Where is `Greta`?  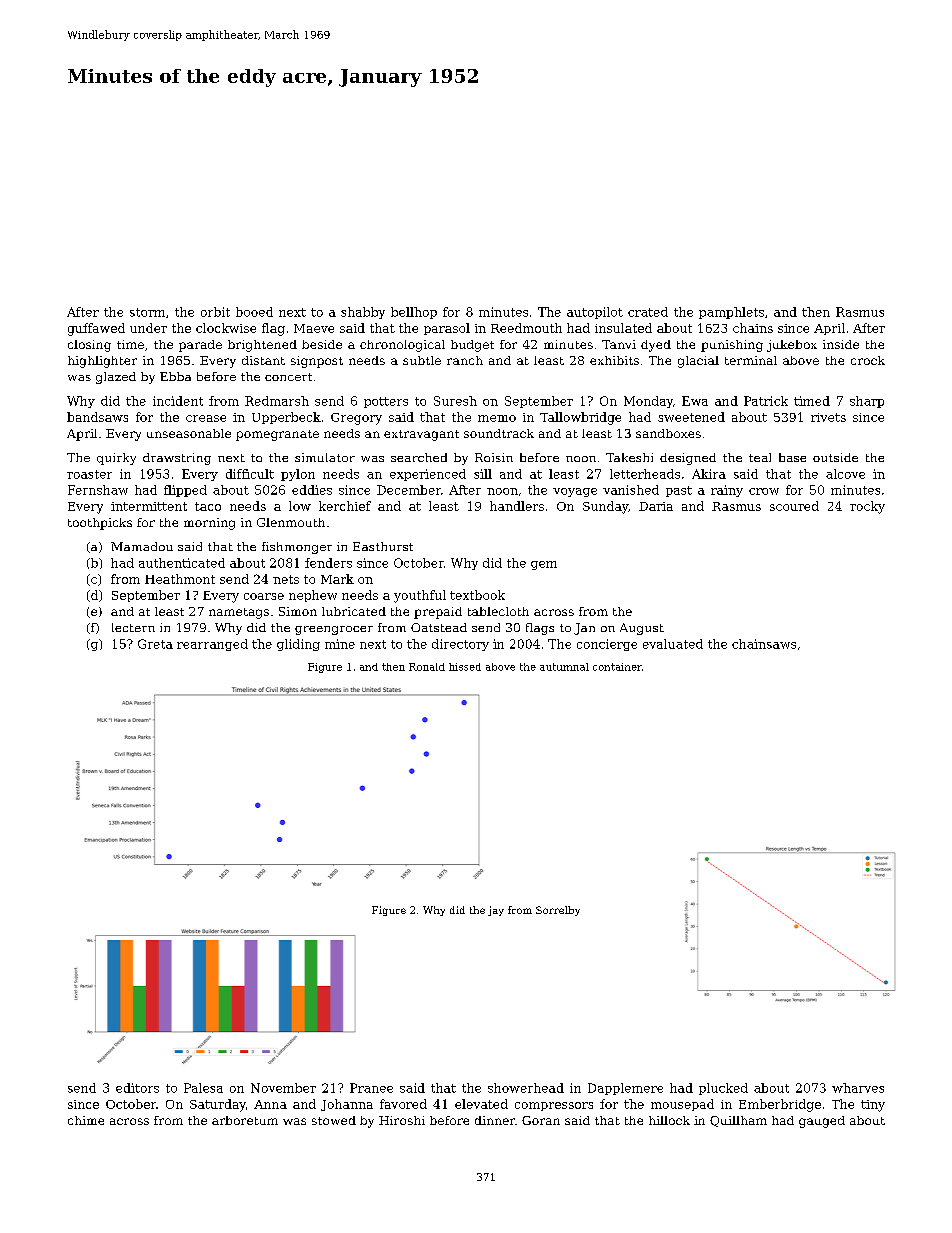 Greta is located at coordinates (155, 644).
